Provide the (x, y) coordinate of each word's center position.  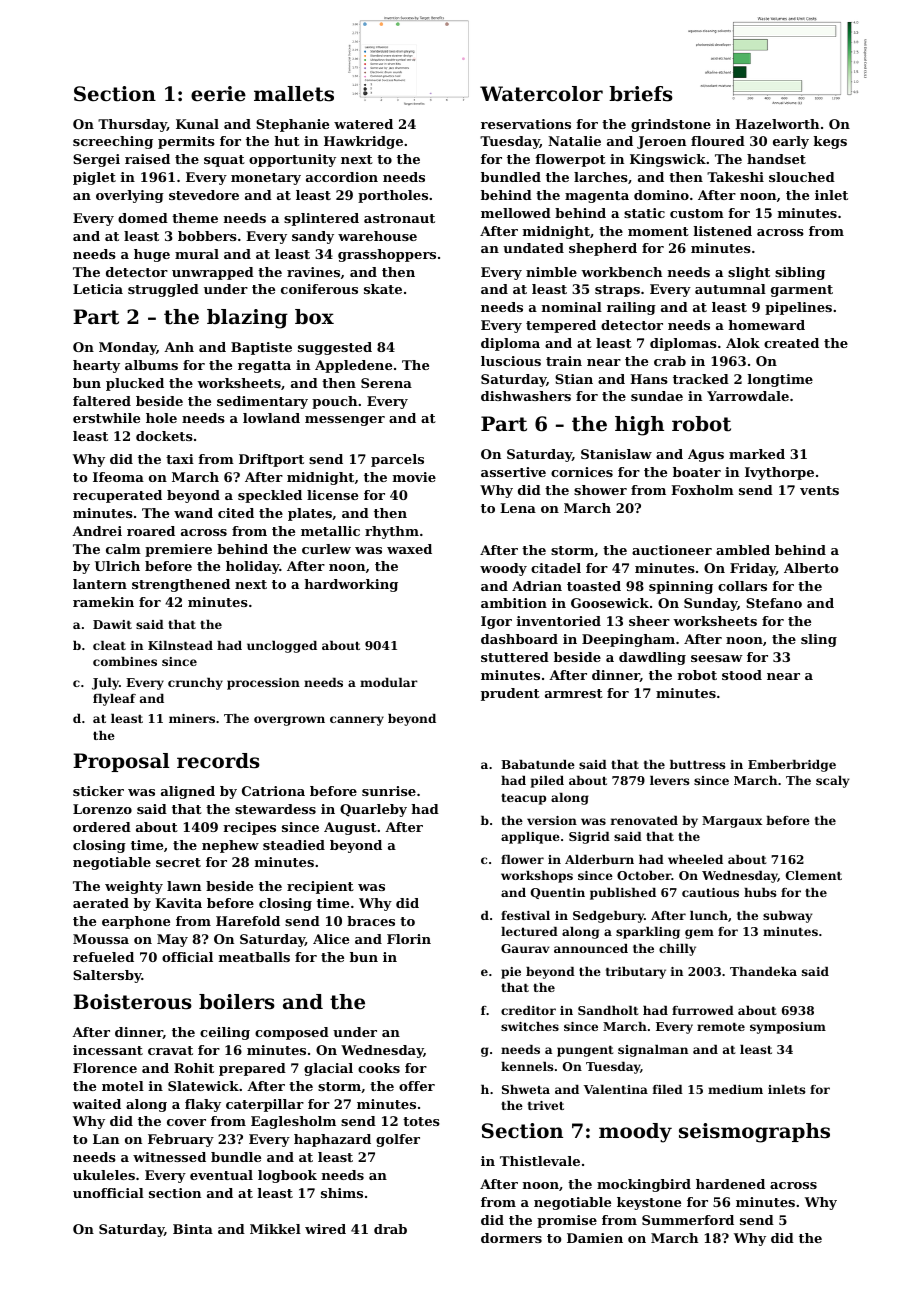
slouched (802, 177)
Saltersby (107, 976)
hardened (730, 1184)
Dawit (112, 624)
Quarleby (373, 810)
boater (697, 472)
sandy (313, 237)
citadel (556, 568)
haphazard (332, 1140)
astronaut (399, 218)
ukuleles (104, 1175)
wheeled (695, 859)
